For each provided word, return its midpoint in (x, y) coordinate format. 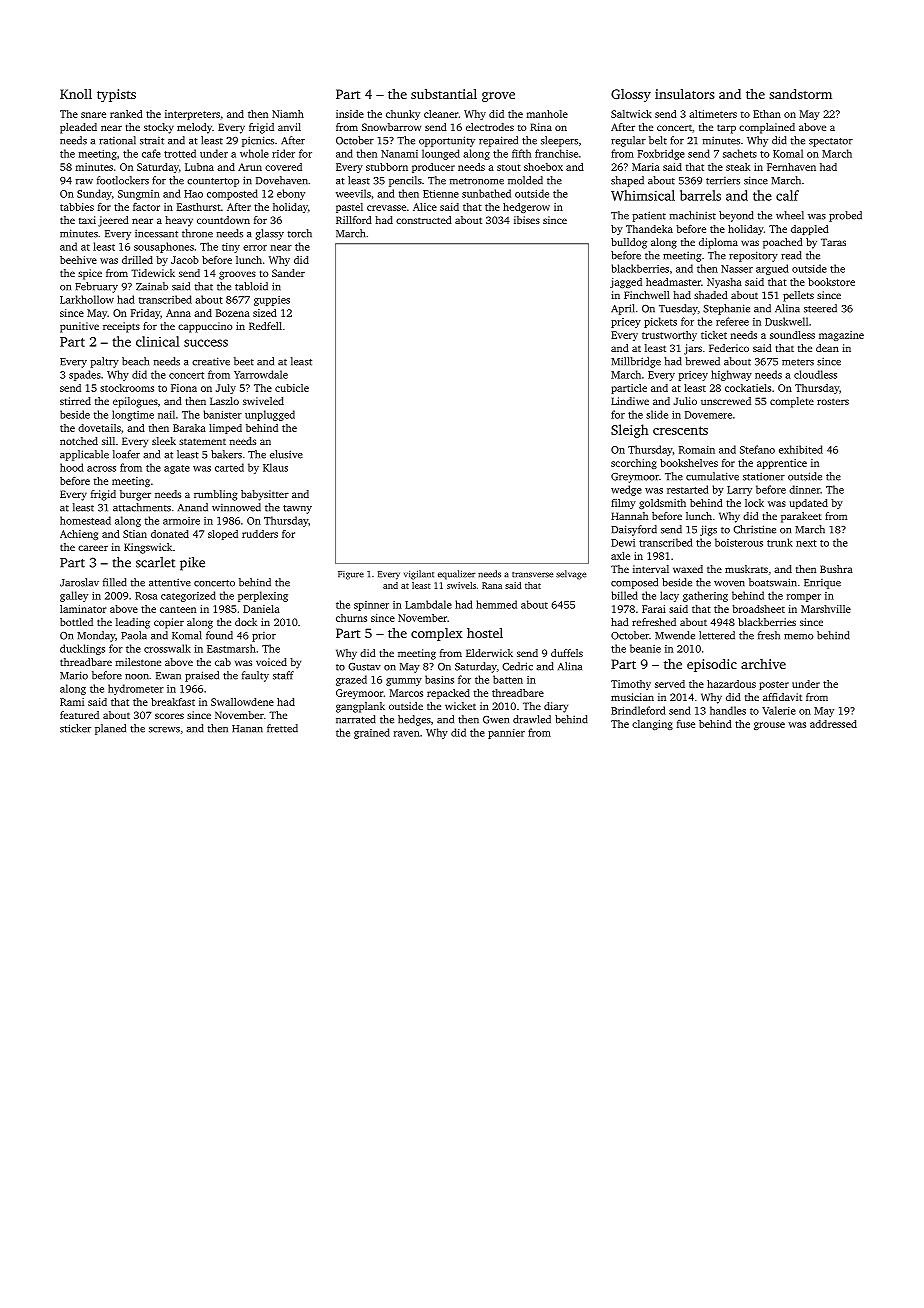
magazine (841, 336)
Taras (833, 242)
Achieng (79, 535)
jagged (626, 283)
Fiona (184, 388)
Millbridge (636, 362)
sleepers (559, 141)
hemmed (496, 604)
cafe (151, 153)
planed (110, 729)
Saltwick (631, 114)
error (255, 248)
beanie (645, 648)
